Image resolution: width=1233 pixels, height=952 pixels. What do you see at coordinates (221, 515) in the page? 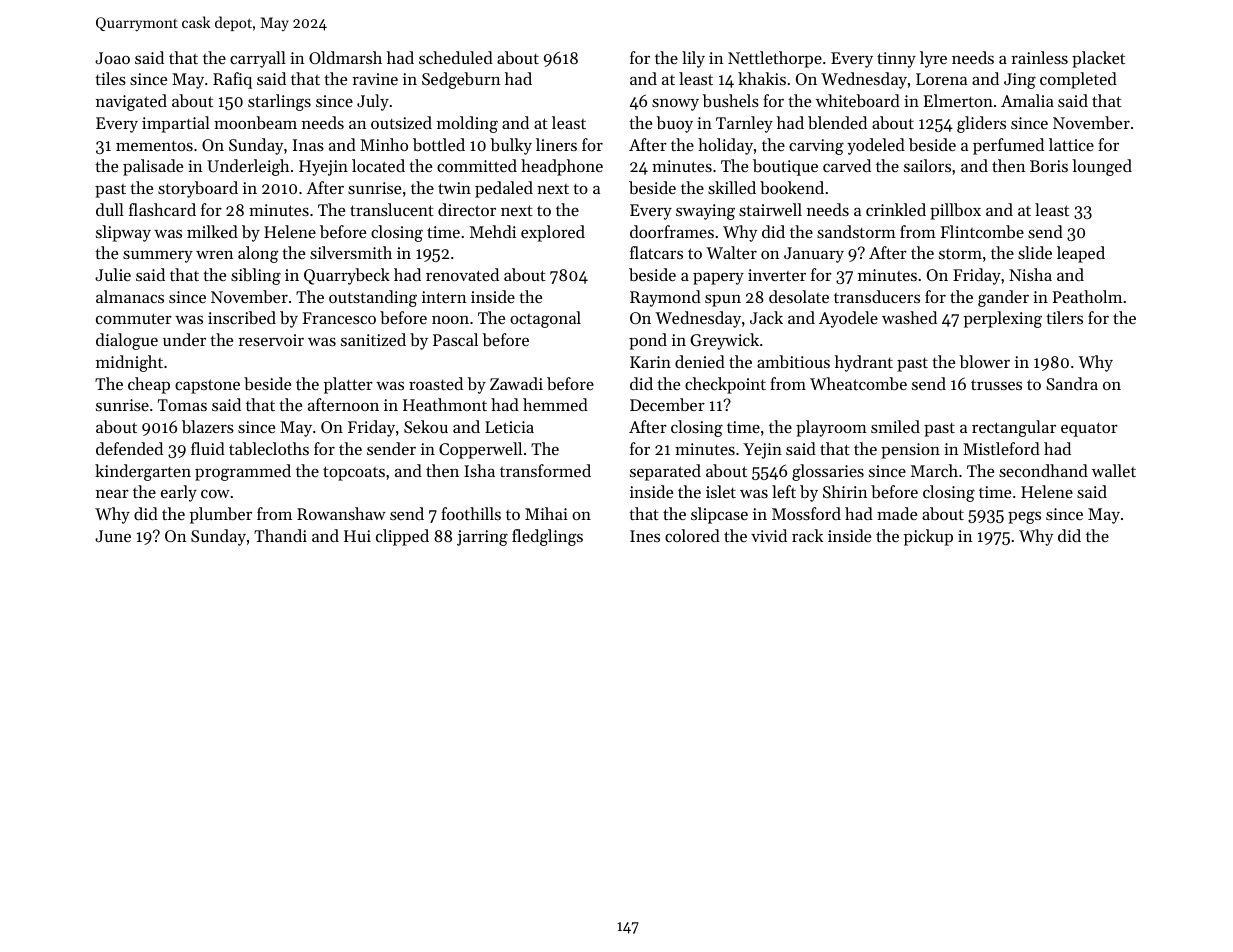
I see `plumber` at bounding box center [221, 515].
